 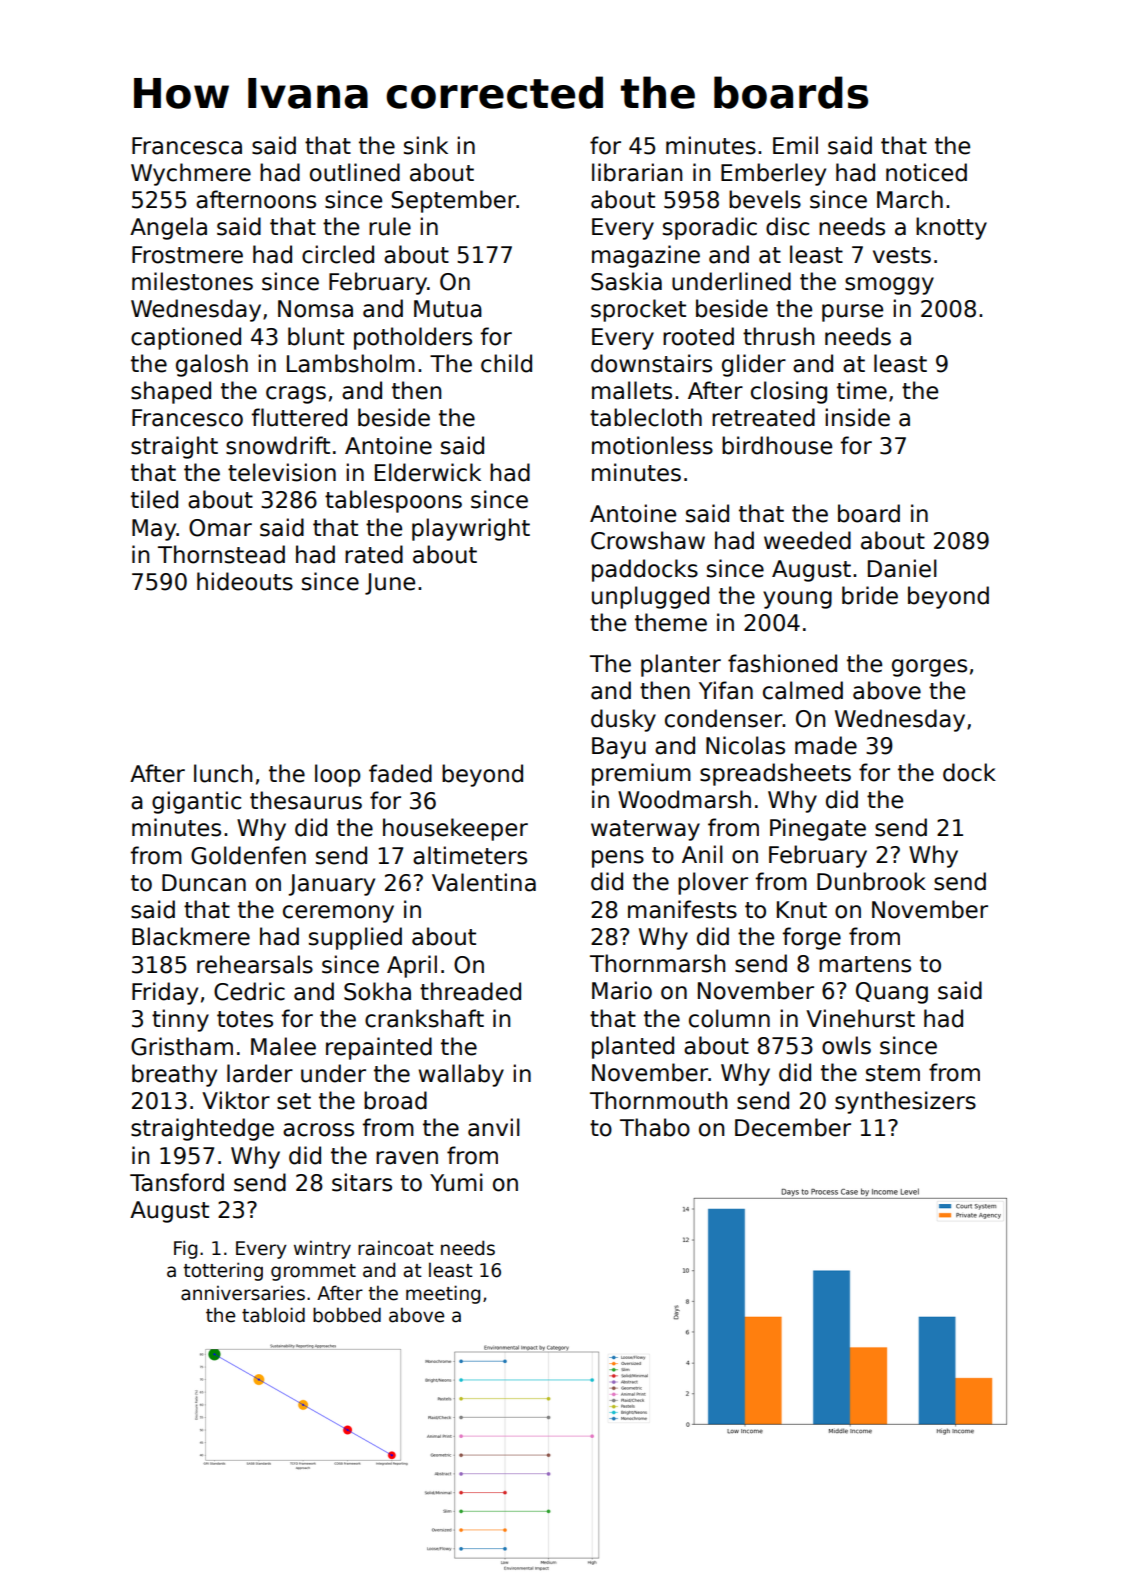 What do you see at coordinates (671, 622) in the screenshot?
I see `theme` at bounding box center [671, 622].
